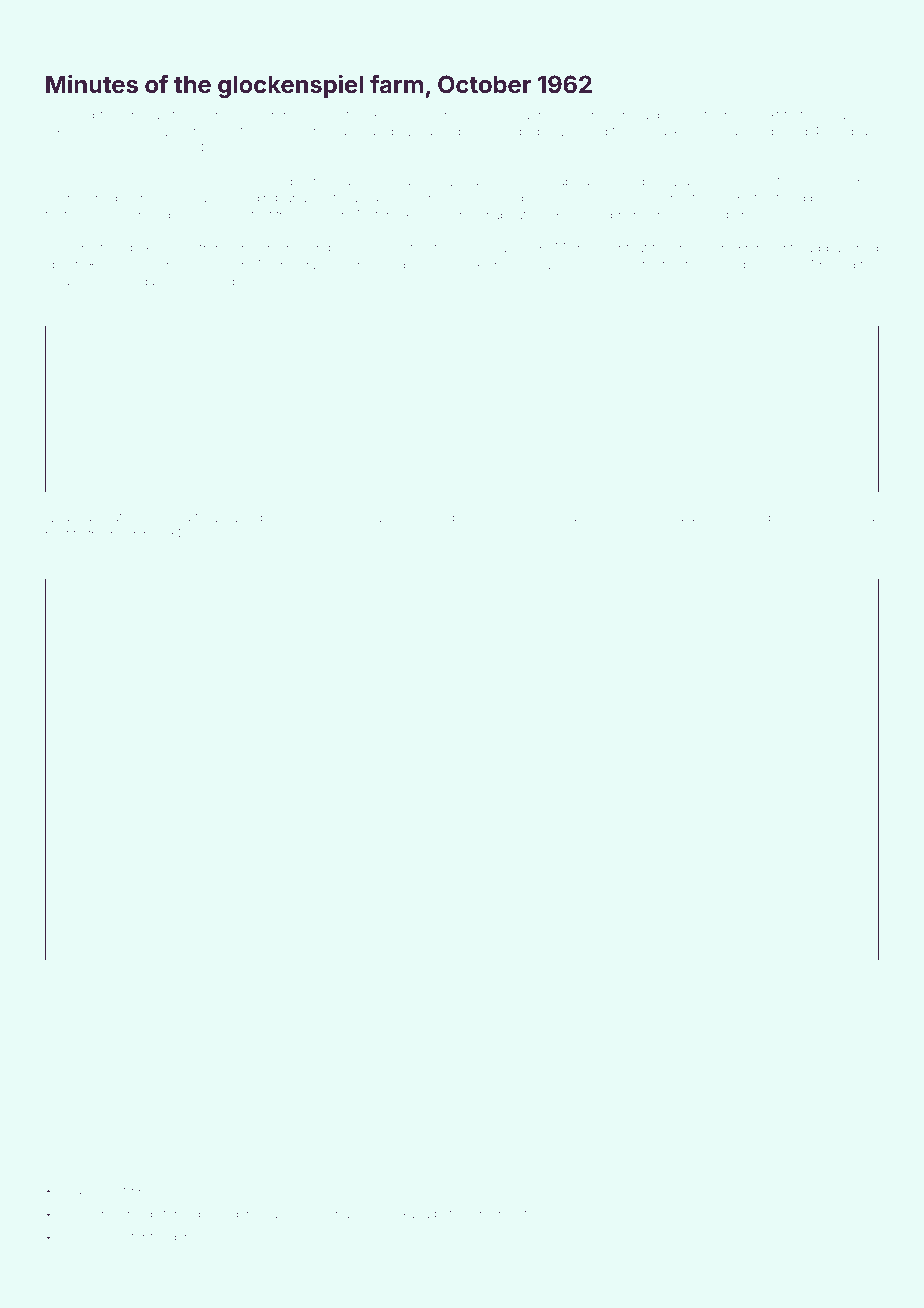 The width and height of the image is (924, 1308). I want to click on colorful, so click(599, 312).
